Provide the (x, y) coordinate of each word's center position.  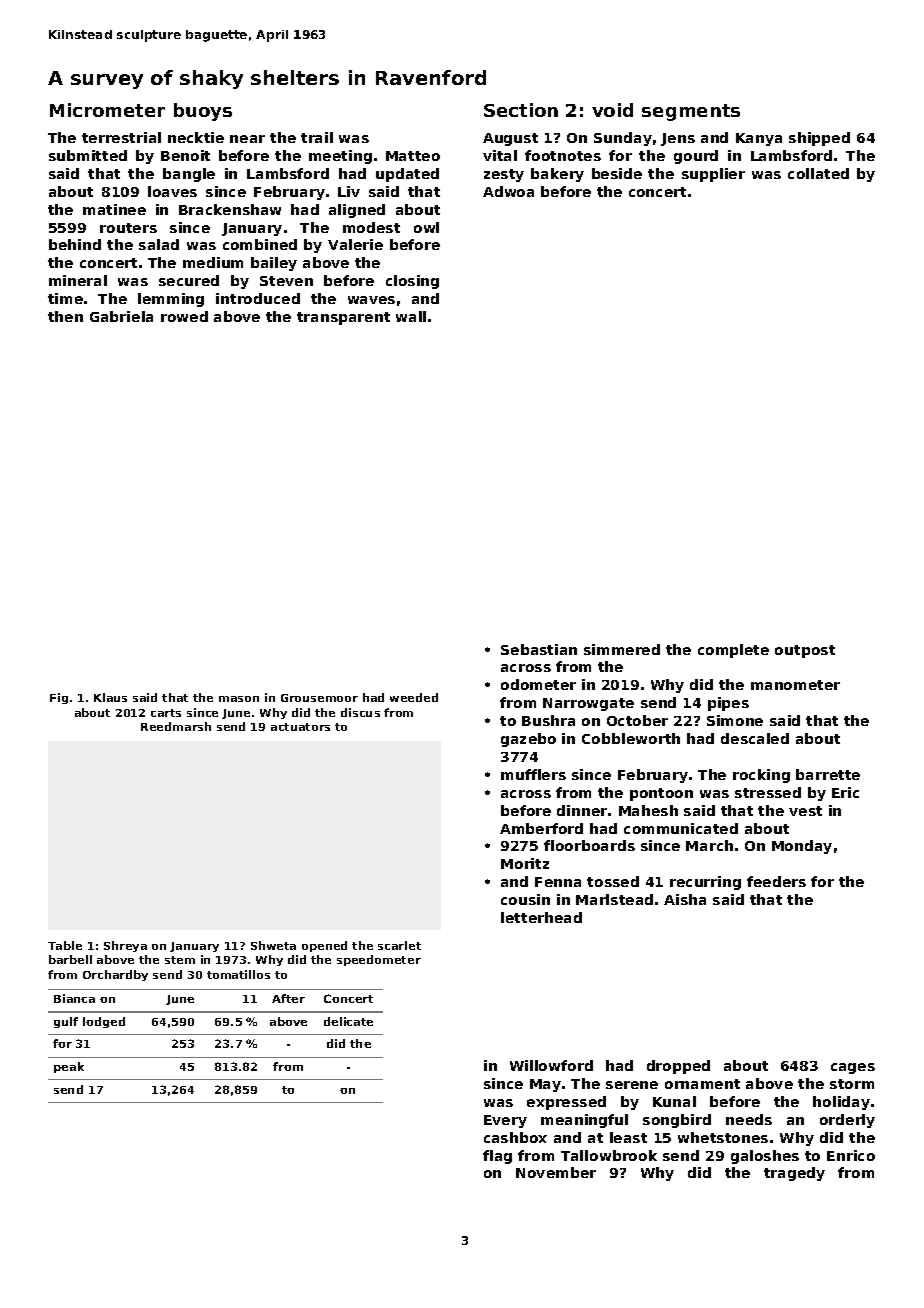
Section (521, 110)
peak (69, 1067)
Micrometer (107, 110)
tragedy (794, 1174)
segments (691, 112)
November (556, 1172)
